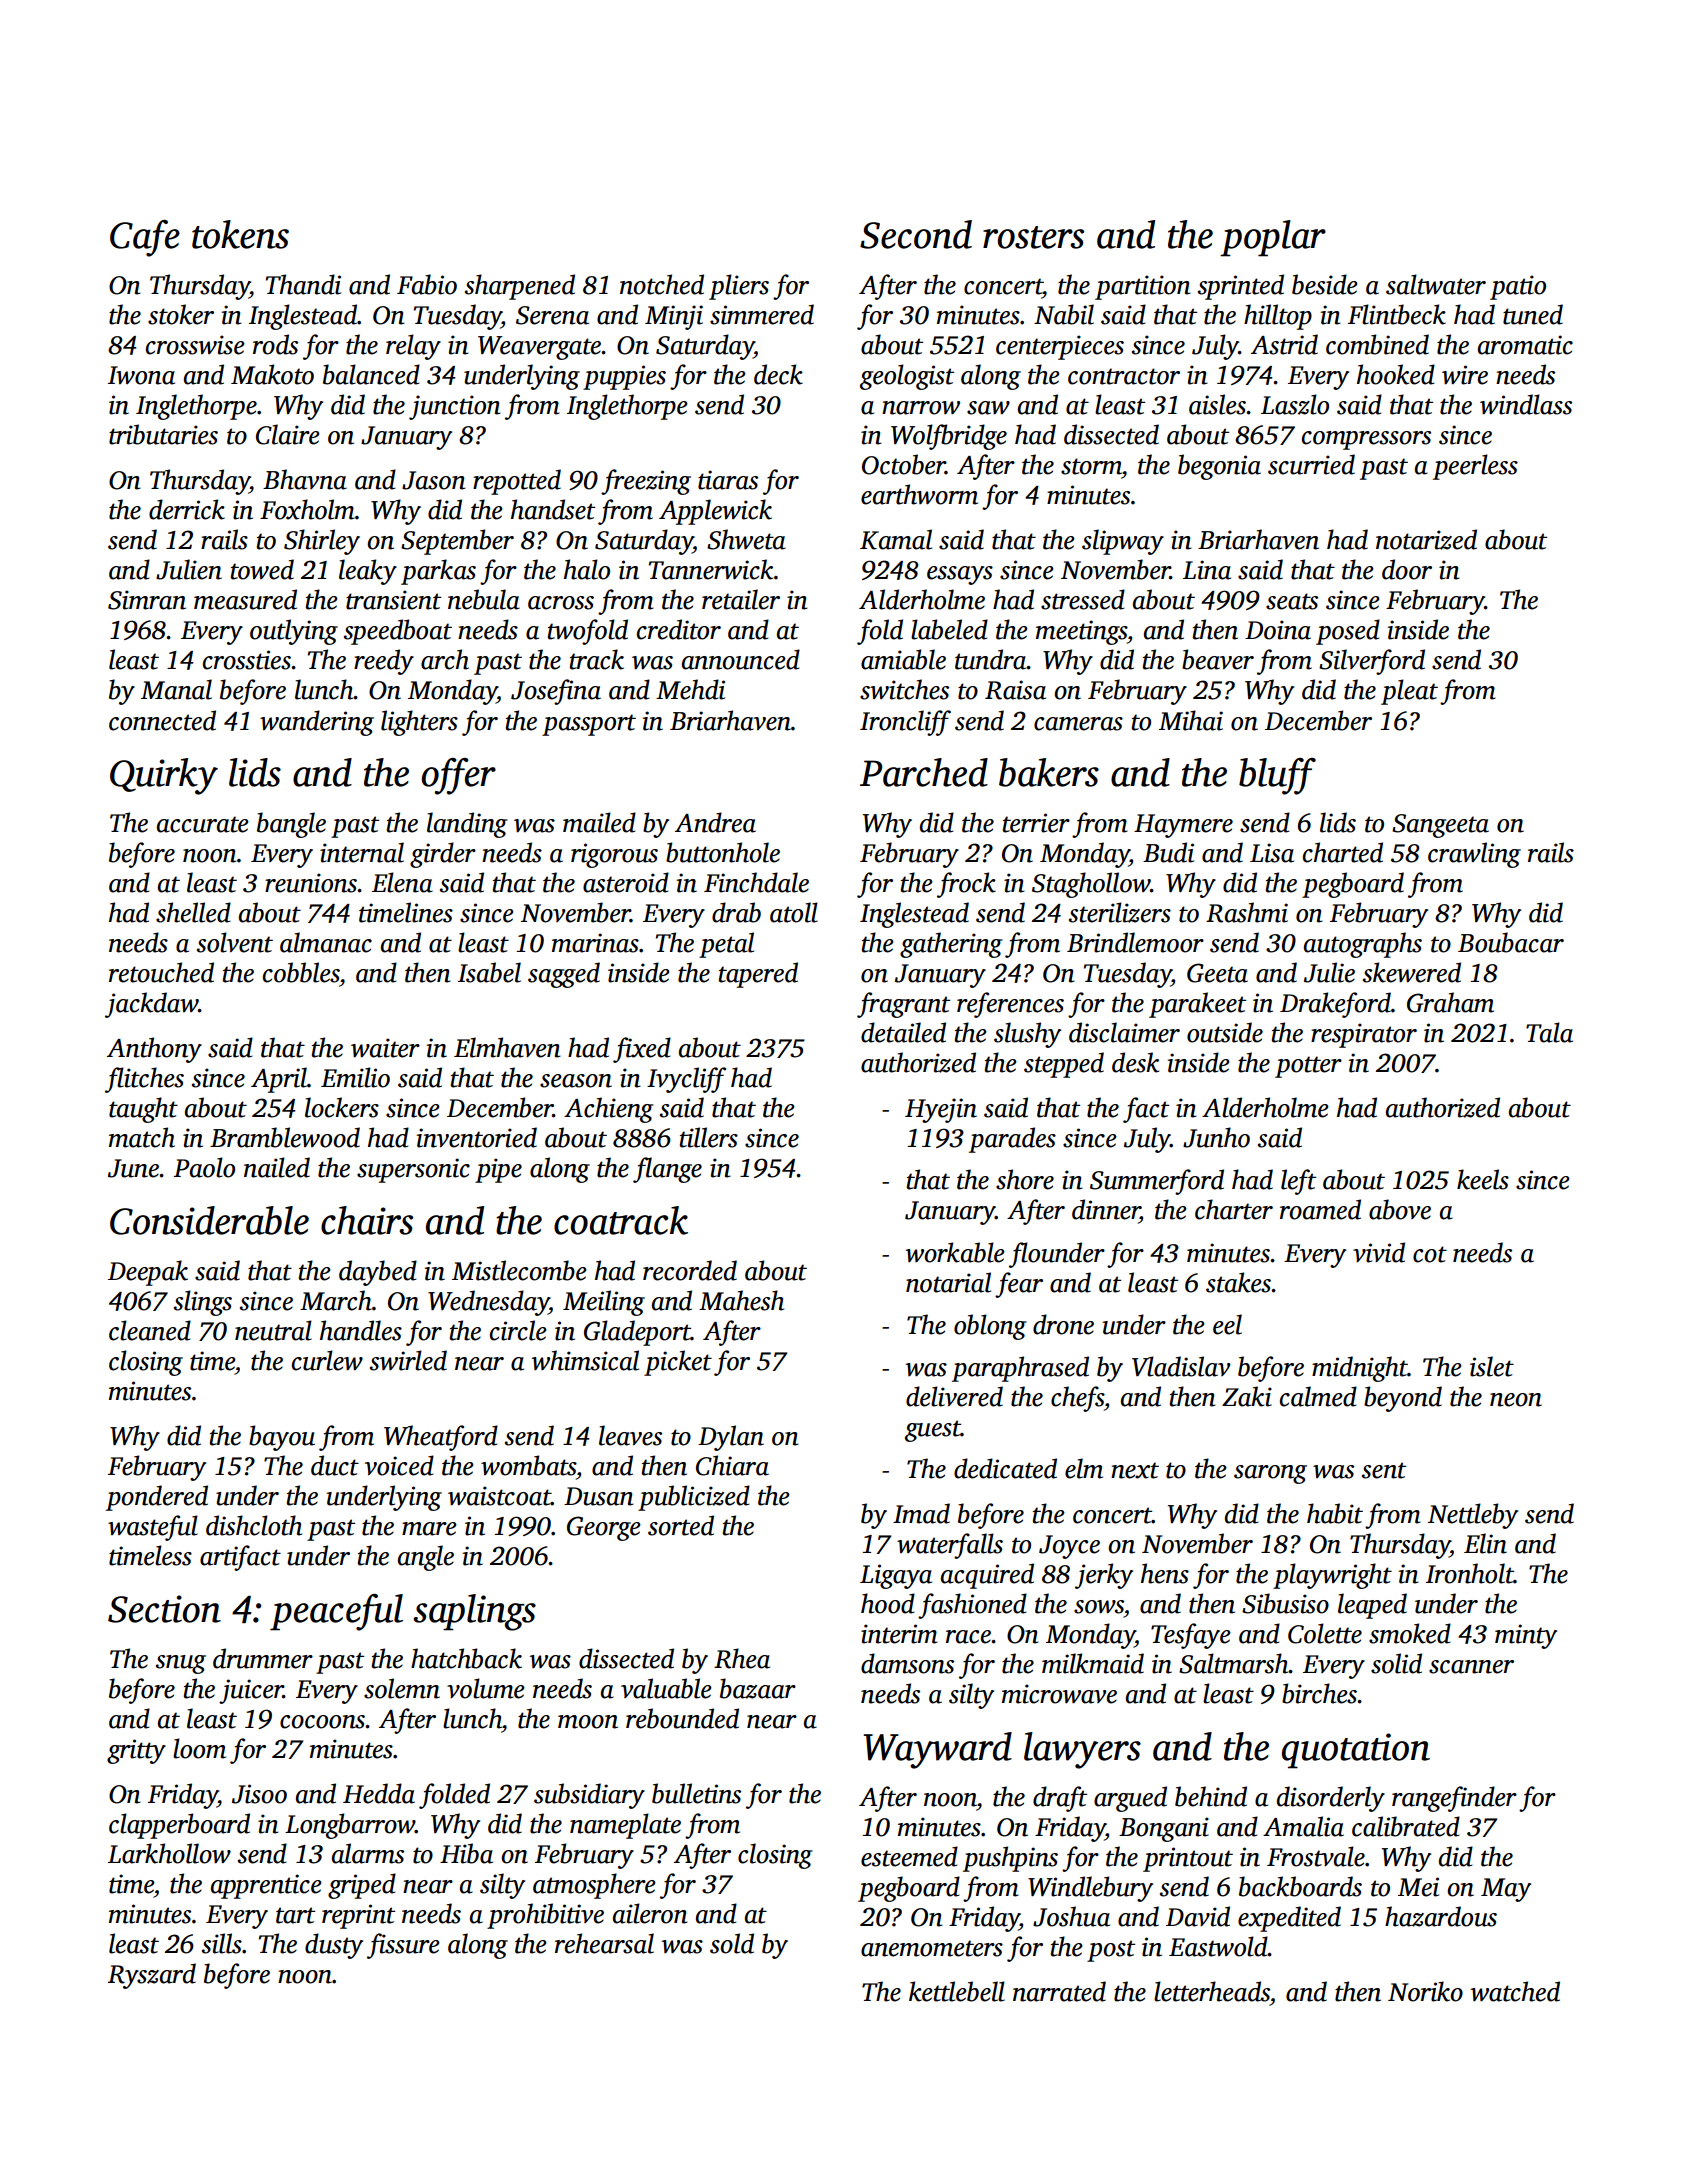 The width and height of the document is (1683, 2178). Describe the element at coordinates (1273, 238) in the document. I see `poplar` at that location.
